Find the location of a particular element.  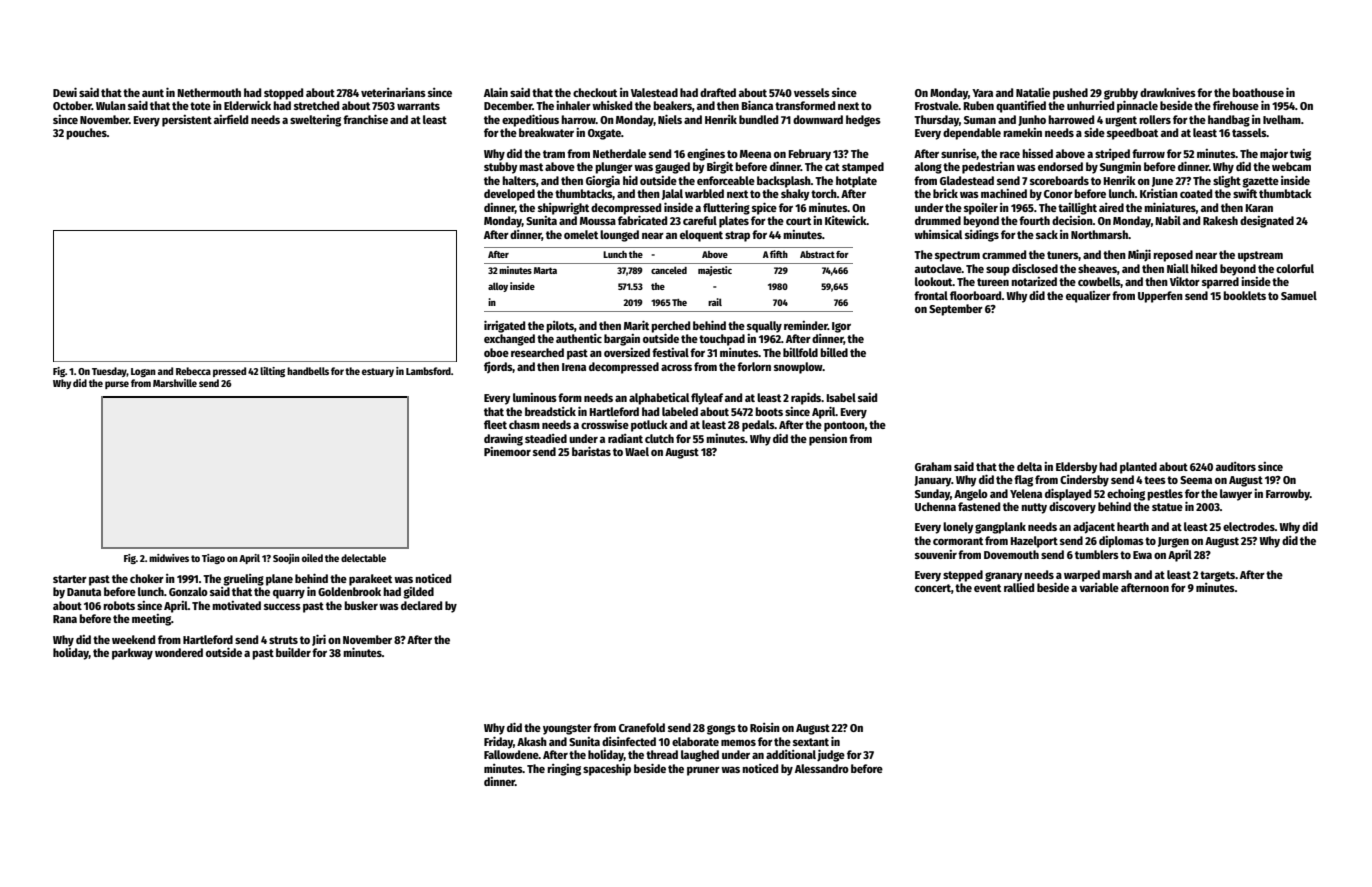

targets is located at coordinates (1217, 576).
